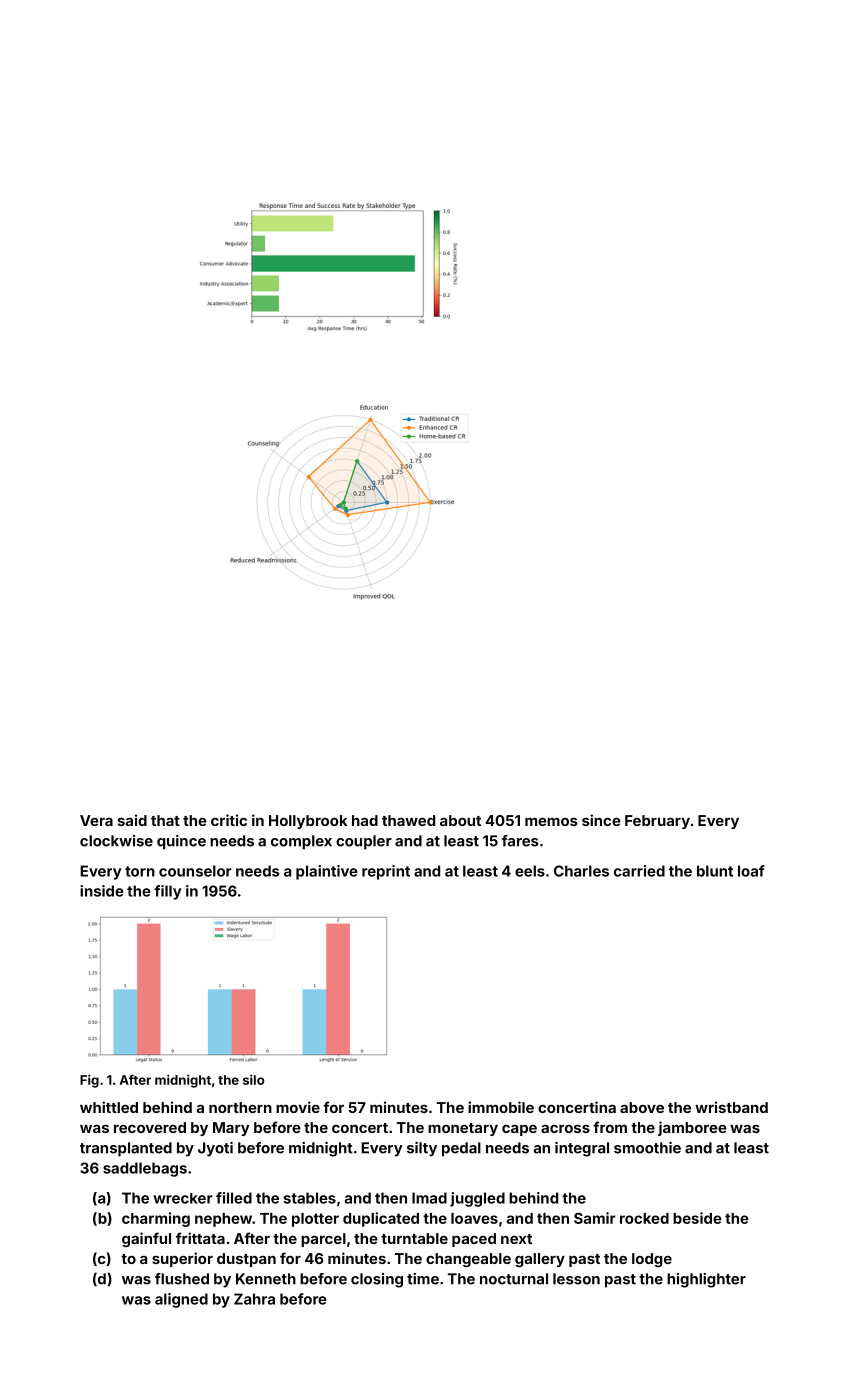 The width and height of the document is (849, 1400). I want to click on inside, so click(102, 891).
